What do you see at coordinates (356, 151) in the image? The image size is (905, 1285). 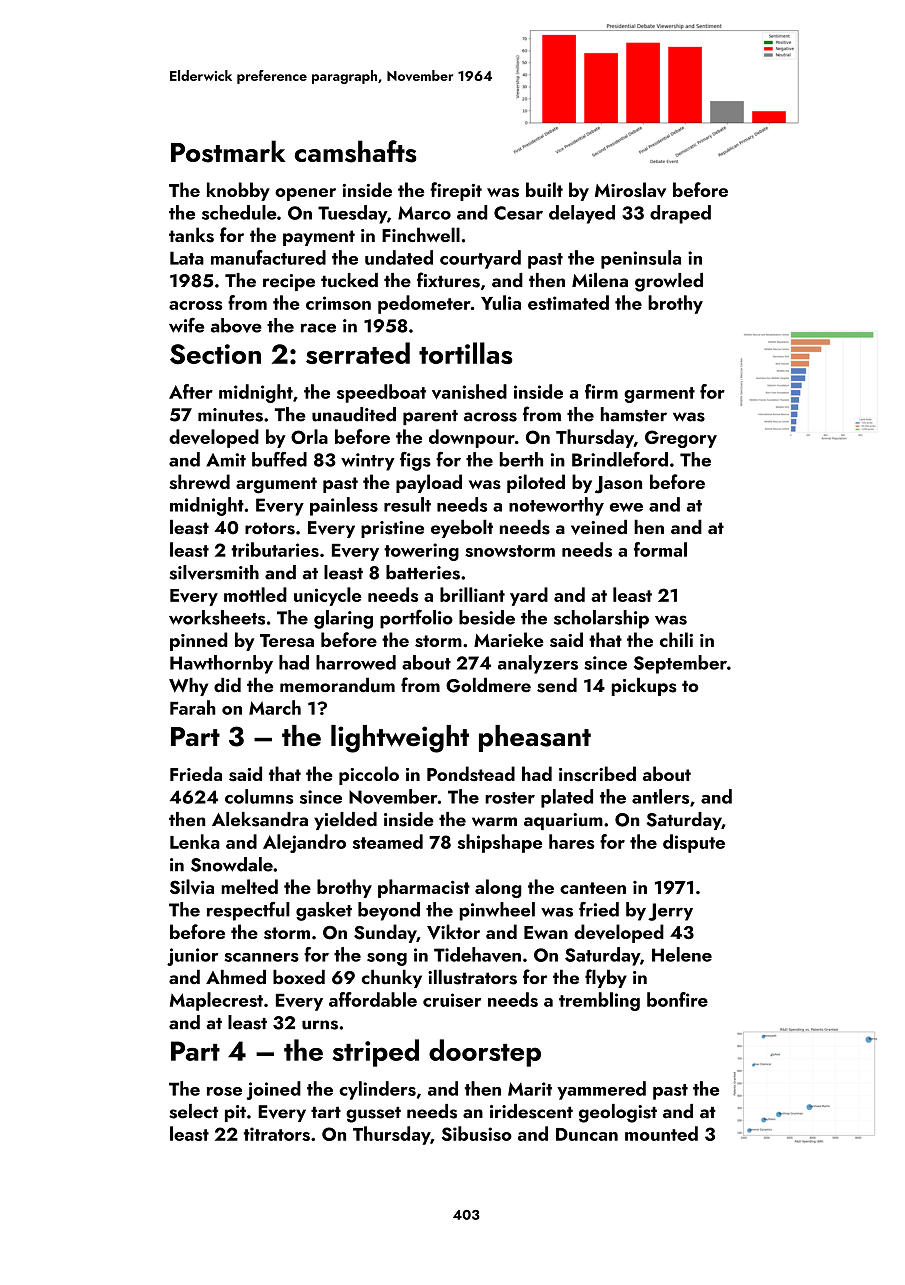 I see `camshafts` at bounding box center [356, 151].
